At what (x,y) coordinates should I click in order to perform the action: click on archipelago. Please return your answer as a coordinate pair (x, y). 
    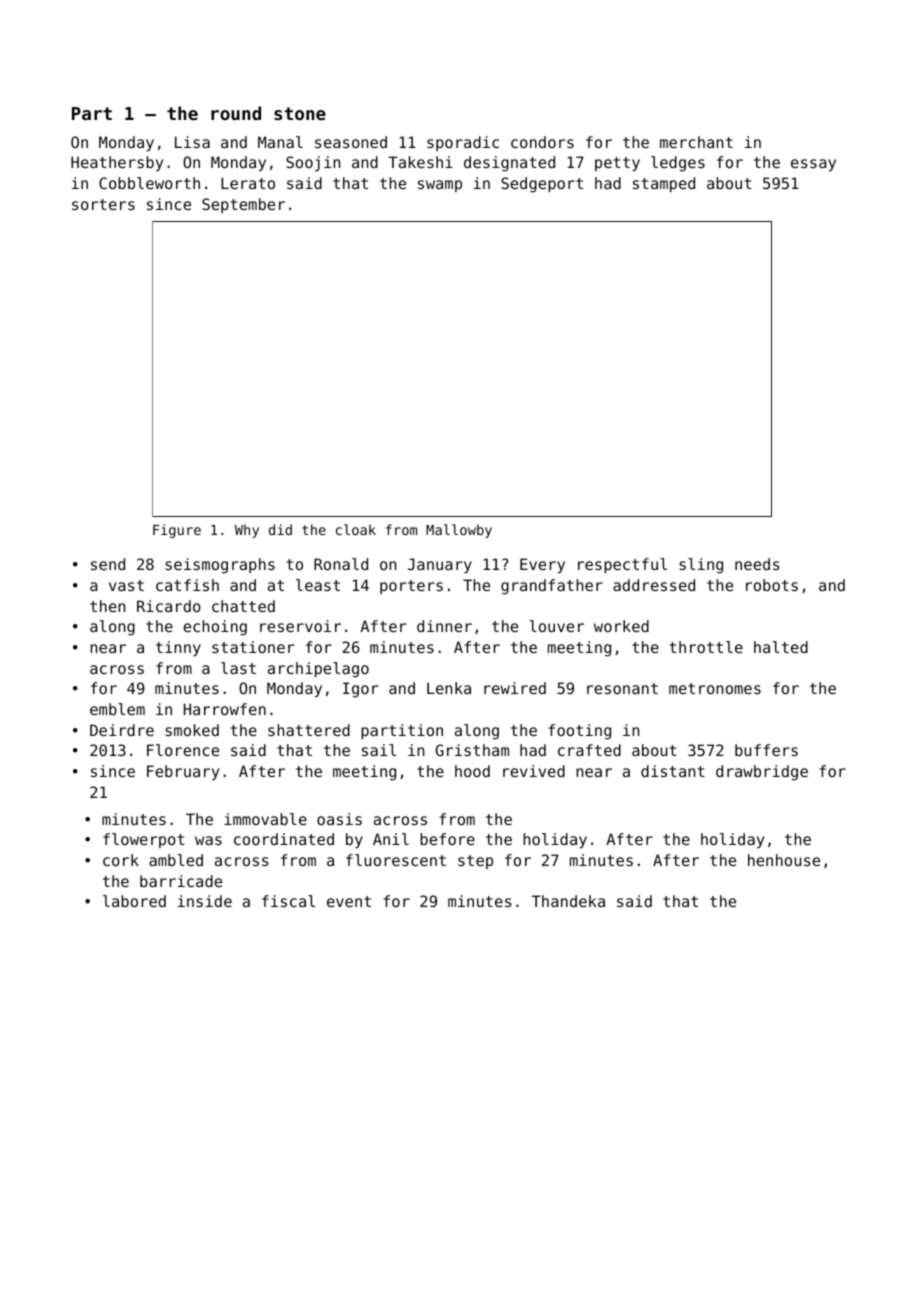
    Looking at the image, I should click on (318, 670).
